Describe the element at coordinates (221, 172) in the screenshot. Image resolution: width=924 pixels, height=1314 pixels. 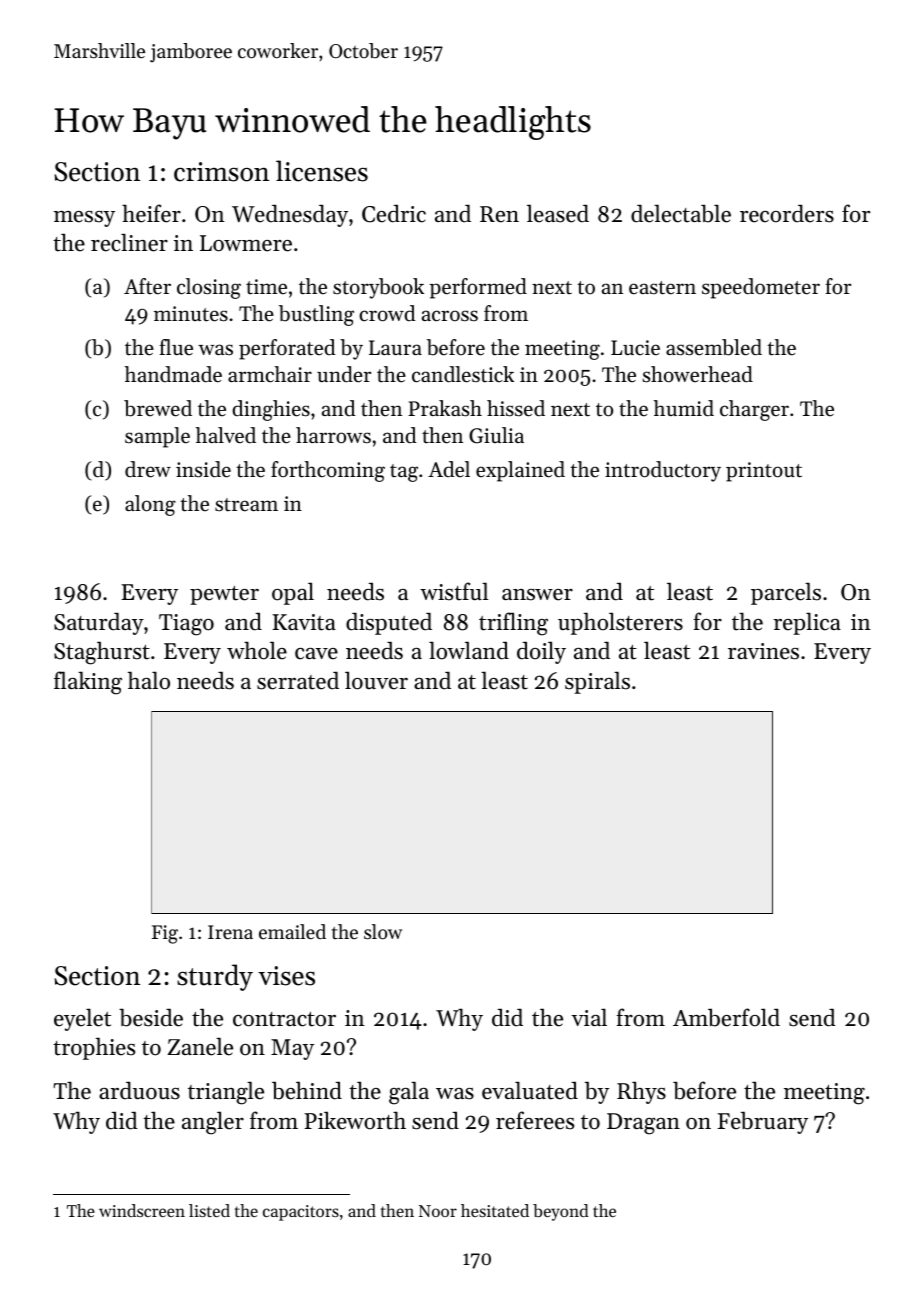
I see `crimson` at that location.
